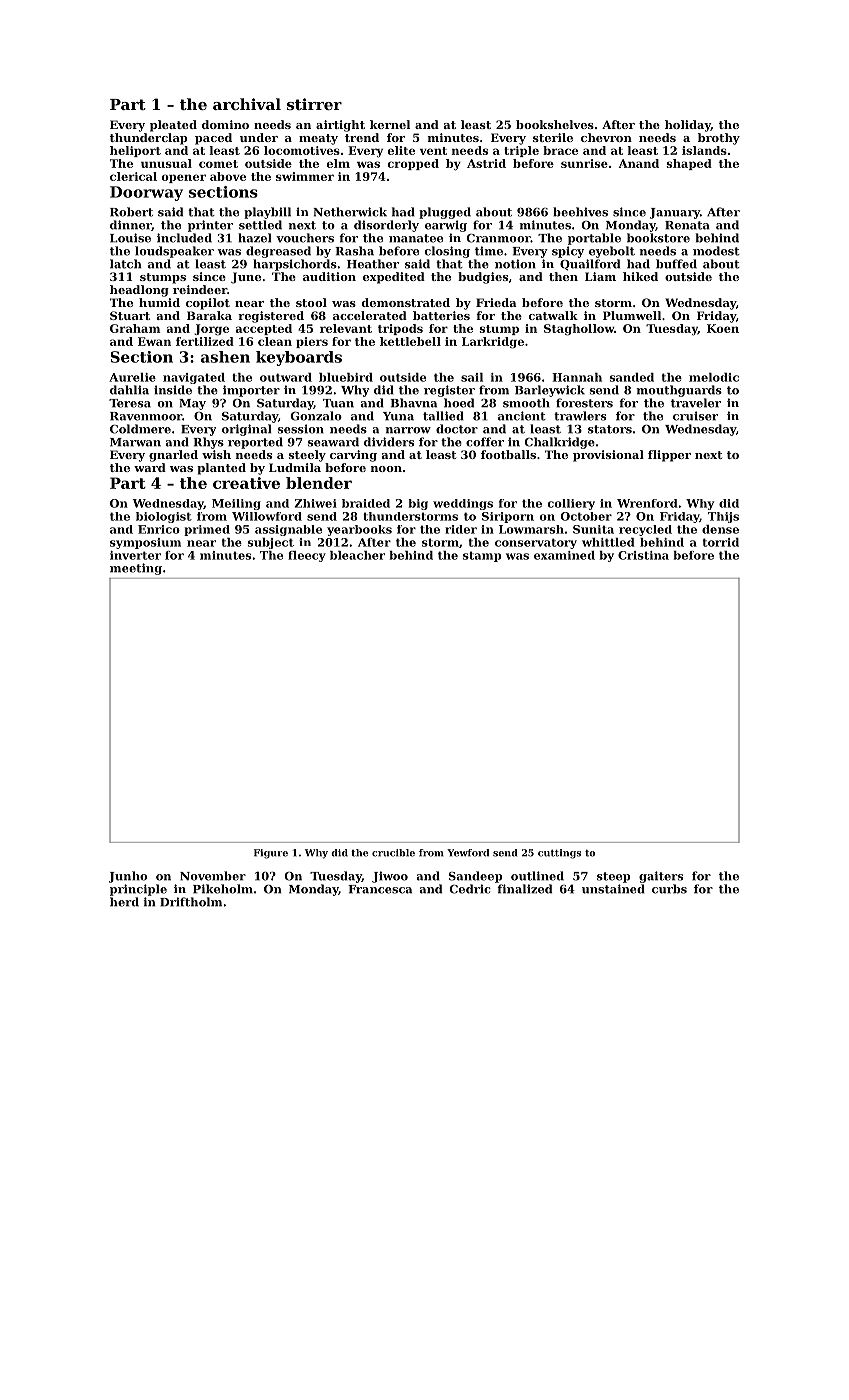 The width and height of the page is (849, 1400). I want to click on cruiser, so click(695, 416).
